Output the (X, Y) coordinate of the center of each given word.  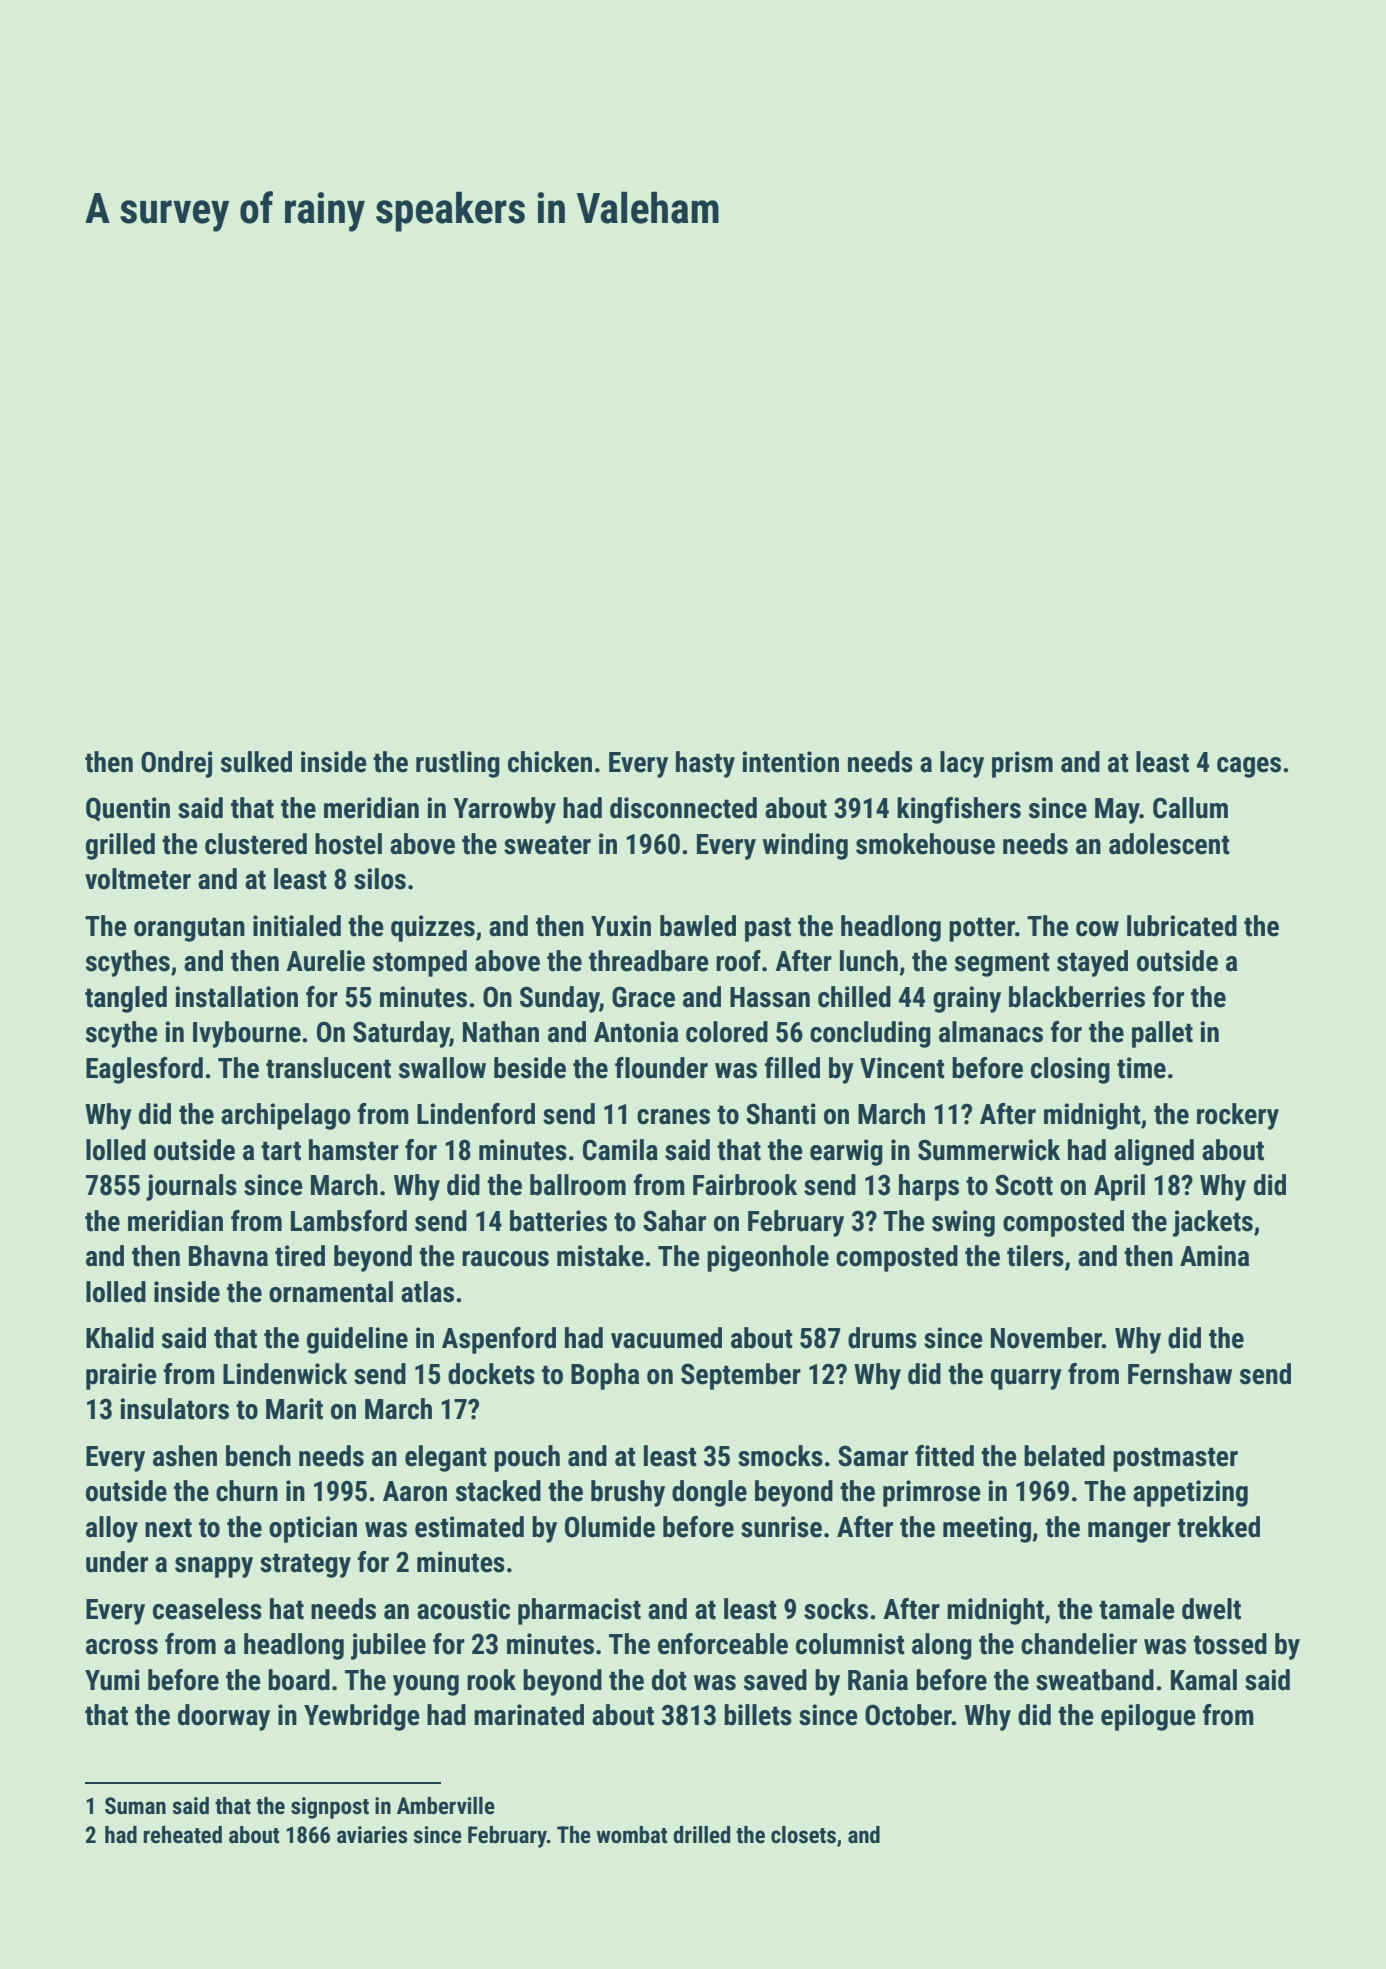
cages (1249, 767)
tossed (1230, 1644)
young (426, 1685)
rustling (458, 764)
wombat (631, 1835)
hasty (705, 764)
